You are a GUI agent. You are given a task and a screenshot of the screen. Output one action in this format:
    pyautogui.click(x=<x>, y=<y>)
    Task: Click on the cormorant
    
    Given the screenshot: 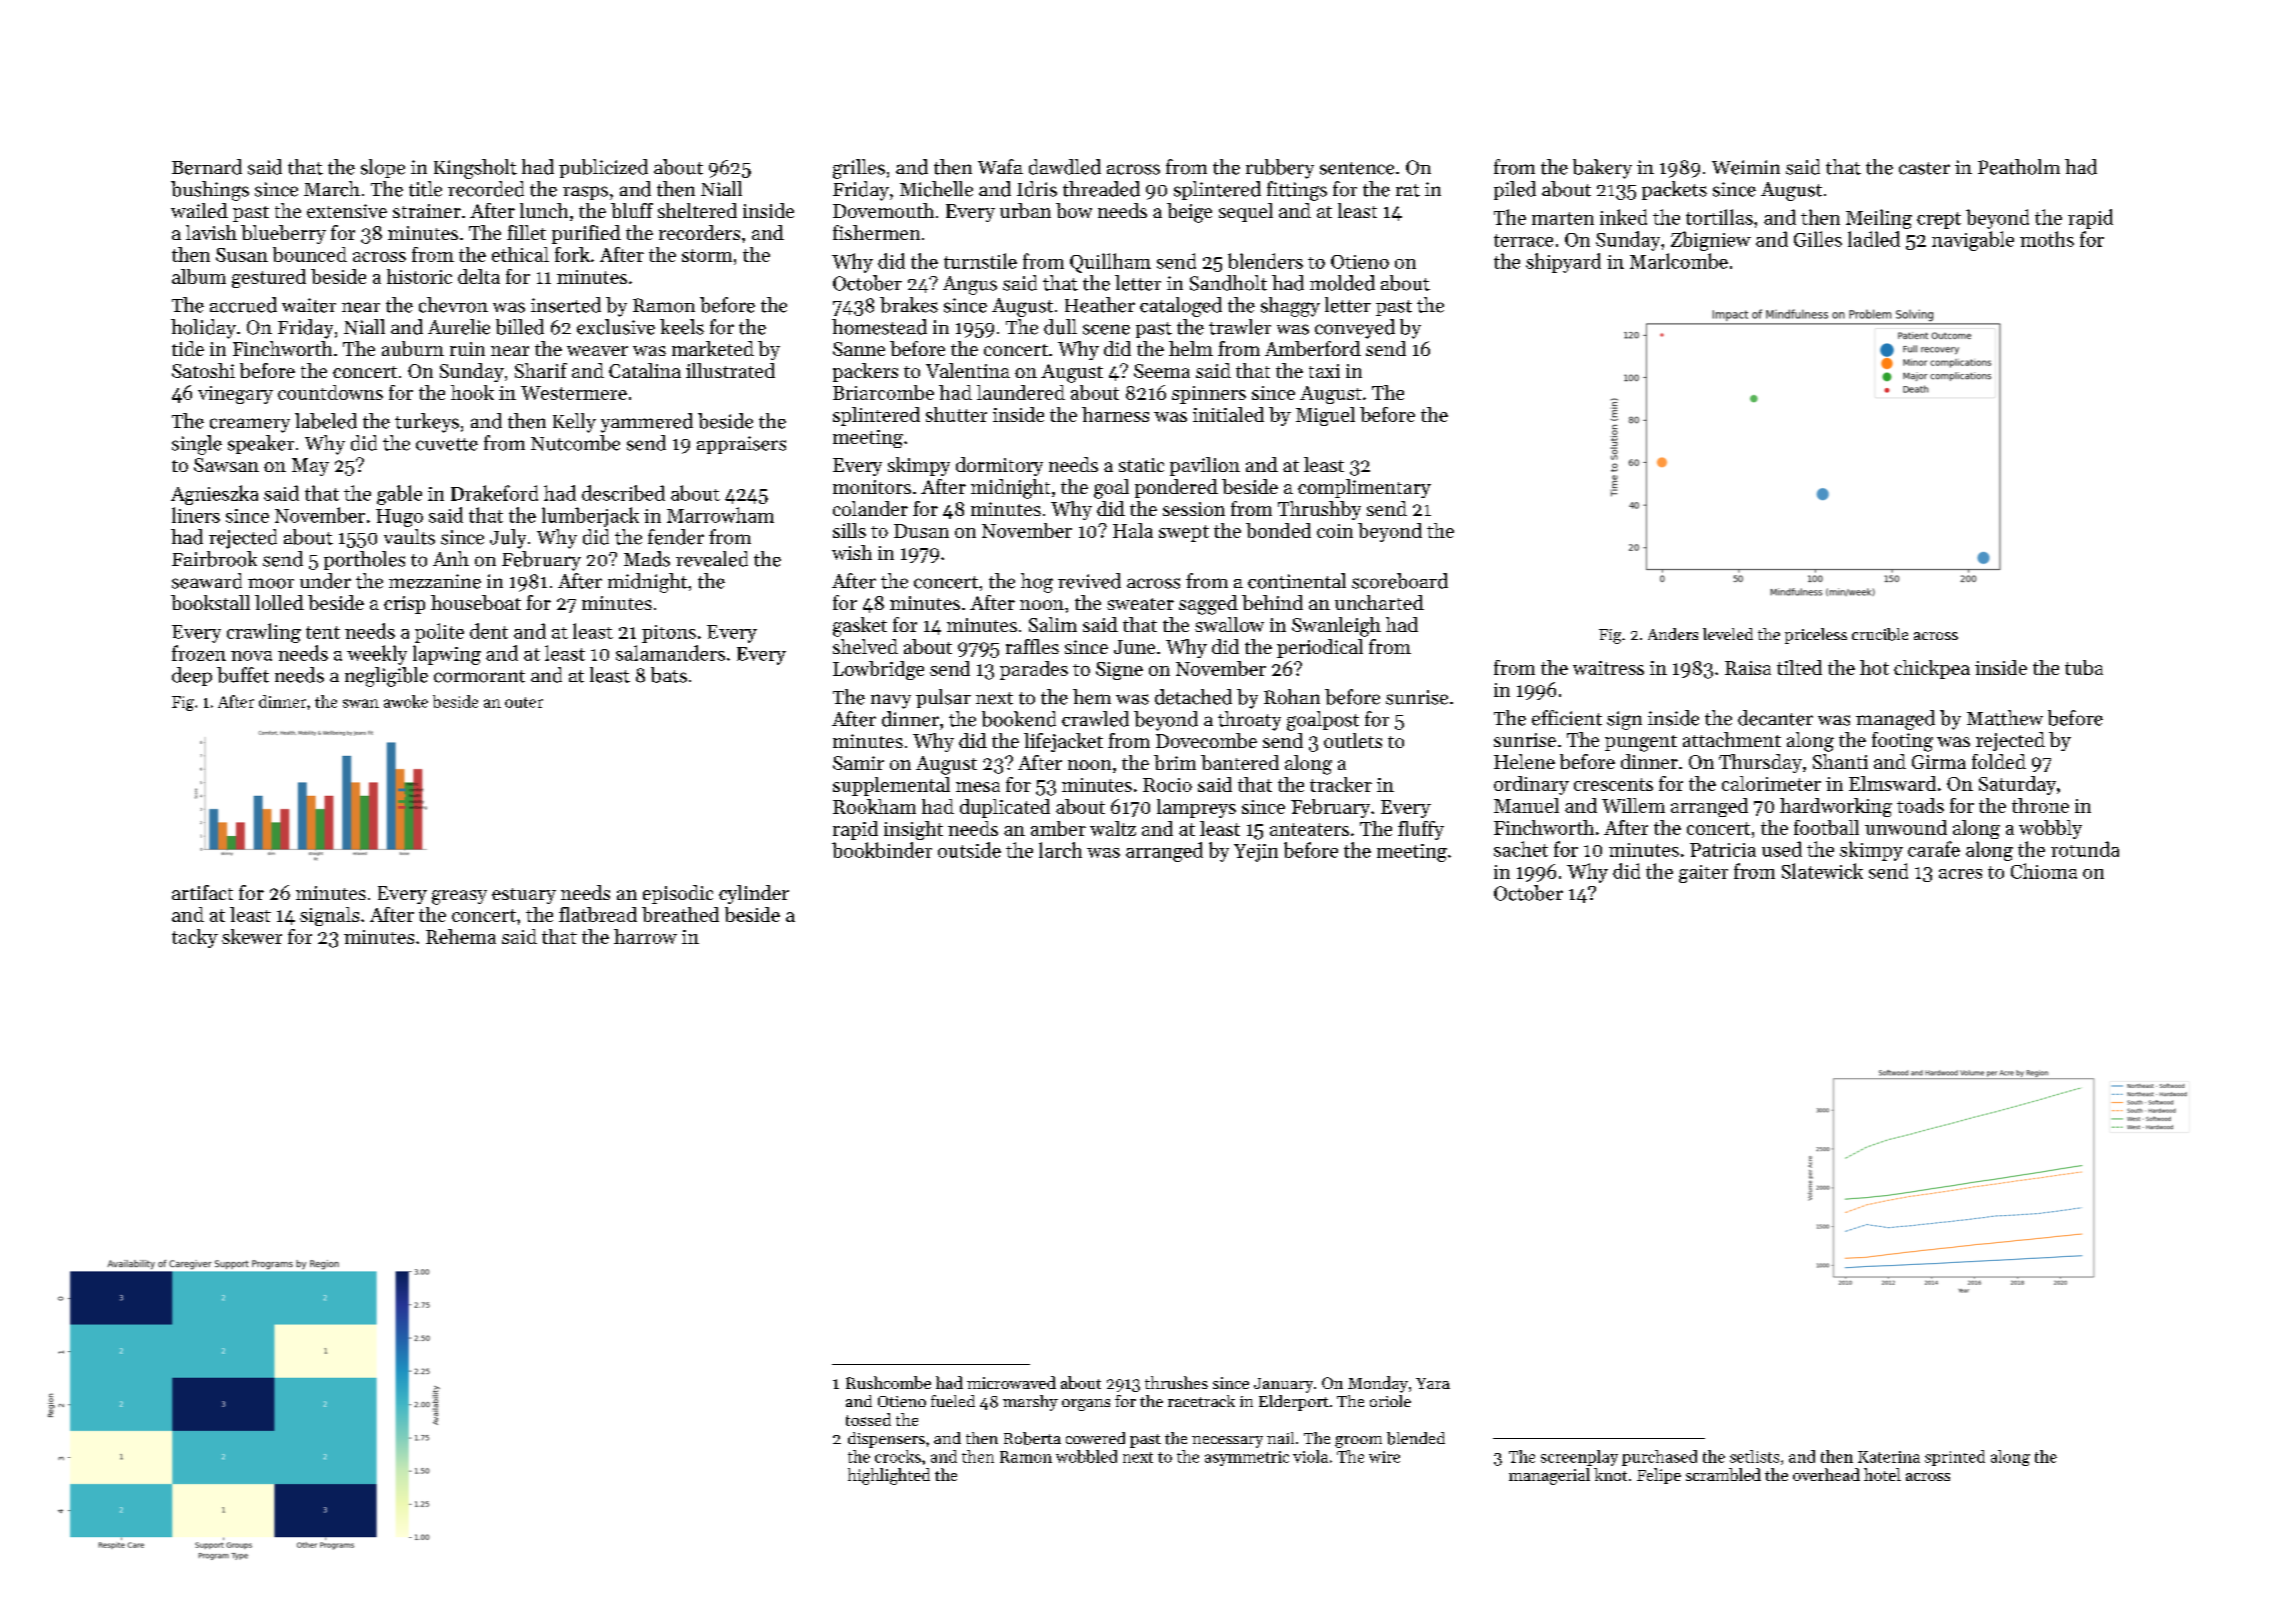 What is the action you would take?
    pyautogui.click(x=479, y=676)
